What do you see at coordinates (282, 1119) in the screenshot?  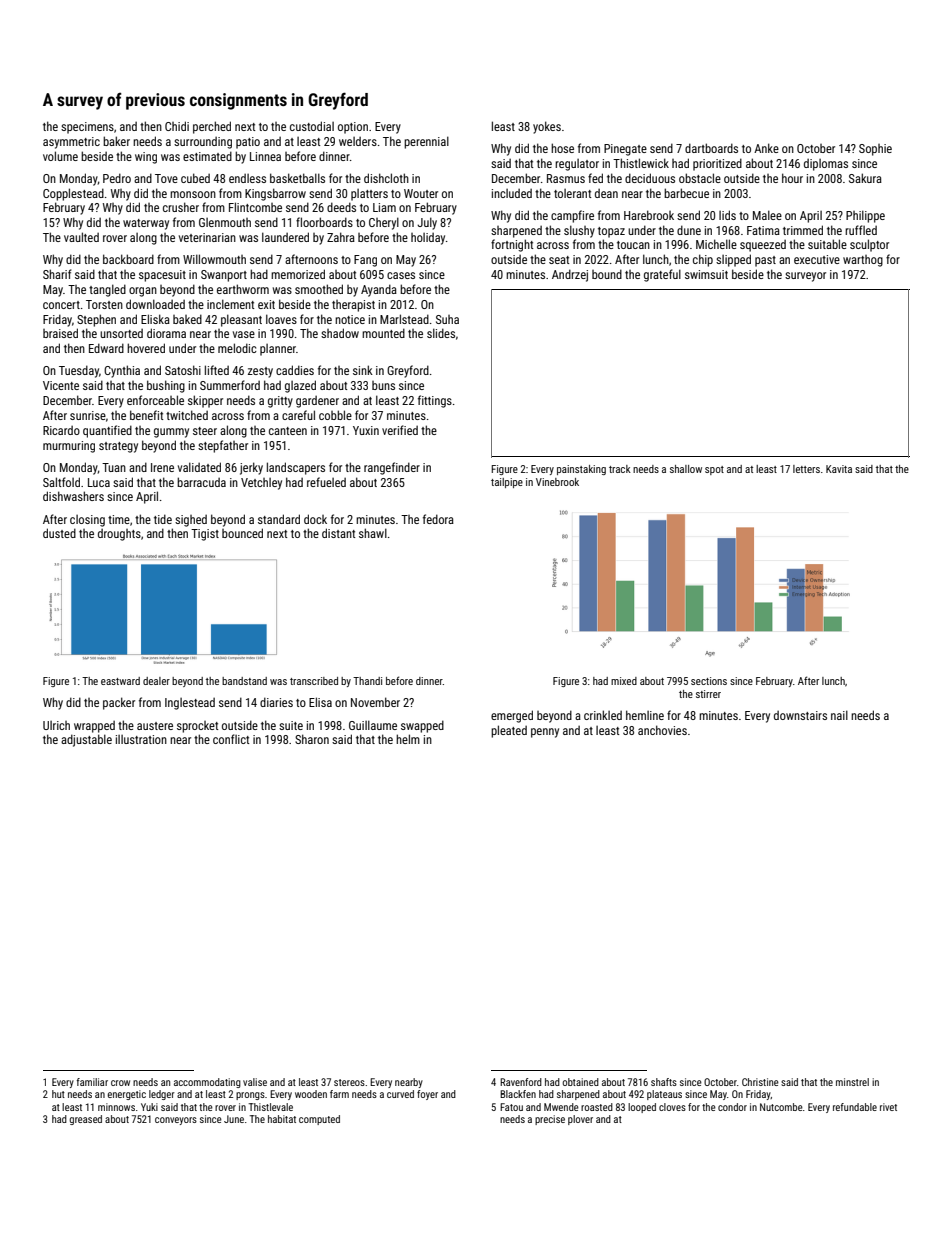 I see `habitat` at bounding box center [282, 1119].
